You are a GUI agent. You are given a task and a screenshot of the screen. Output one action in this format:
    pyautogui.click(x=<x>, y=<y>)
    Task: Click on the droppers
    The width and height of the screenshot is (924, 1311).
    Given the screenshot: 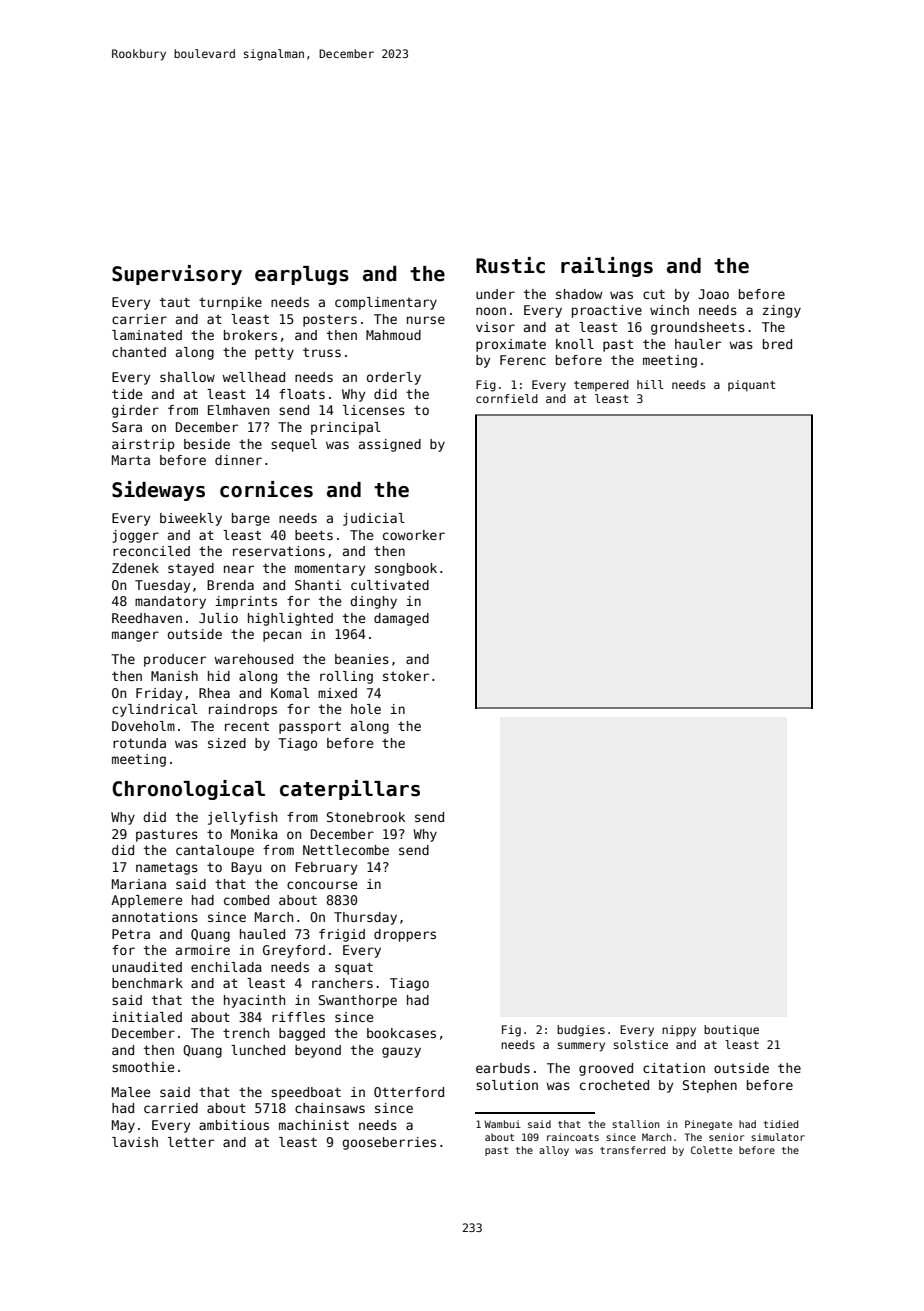 What is the action you would take?
    pyautogui.click(x=405, y=935)
